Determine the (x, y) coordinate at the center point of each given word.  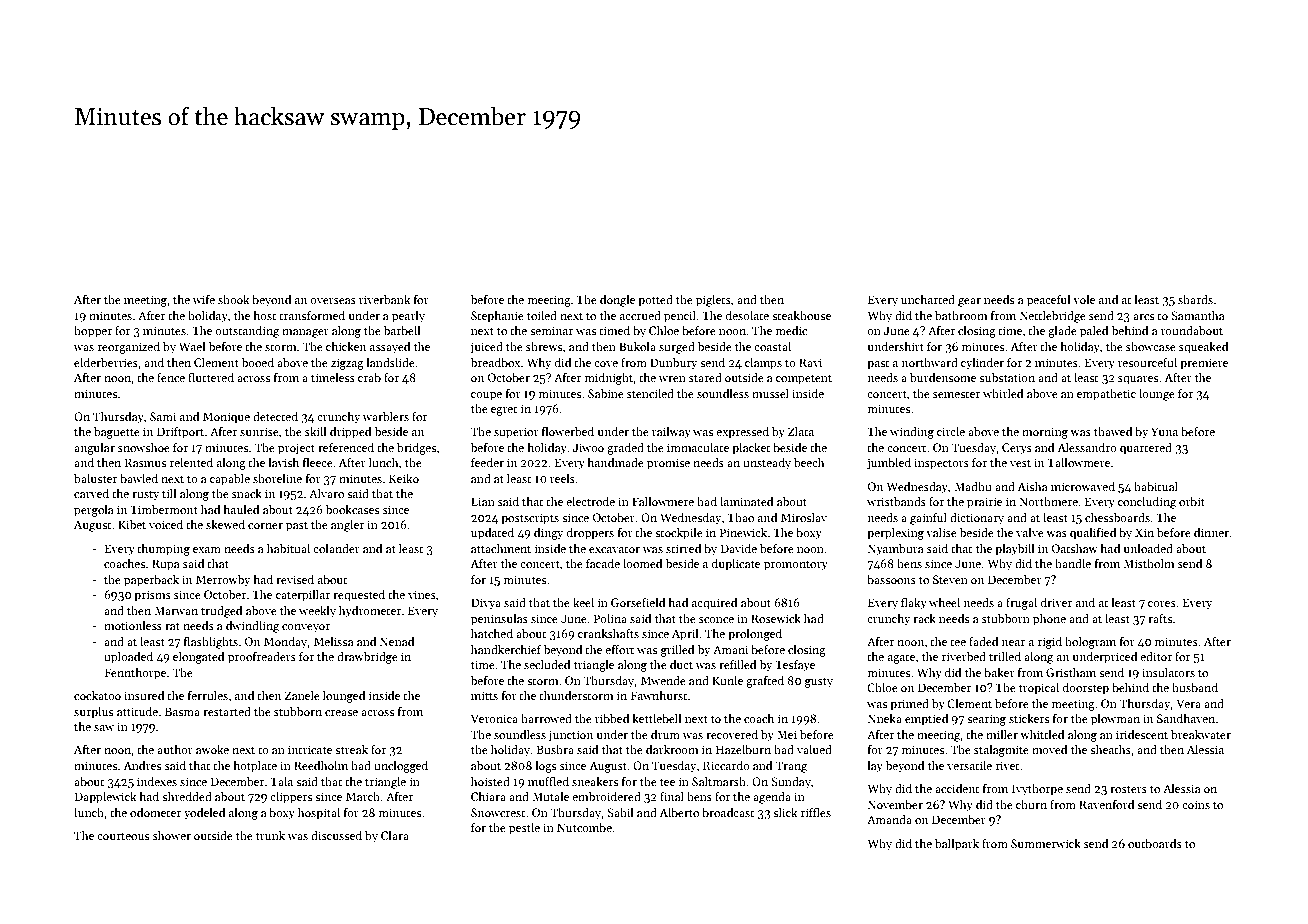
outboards (1155, 843)
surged (677, 348)
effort (619, 649)
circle (951, 431)
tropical (1039, 689)
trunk (270, 835)
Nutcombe (584, 827)
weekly (317, 612)
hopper (93, 332)
